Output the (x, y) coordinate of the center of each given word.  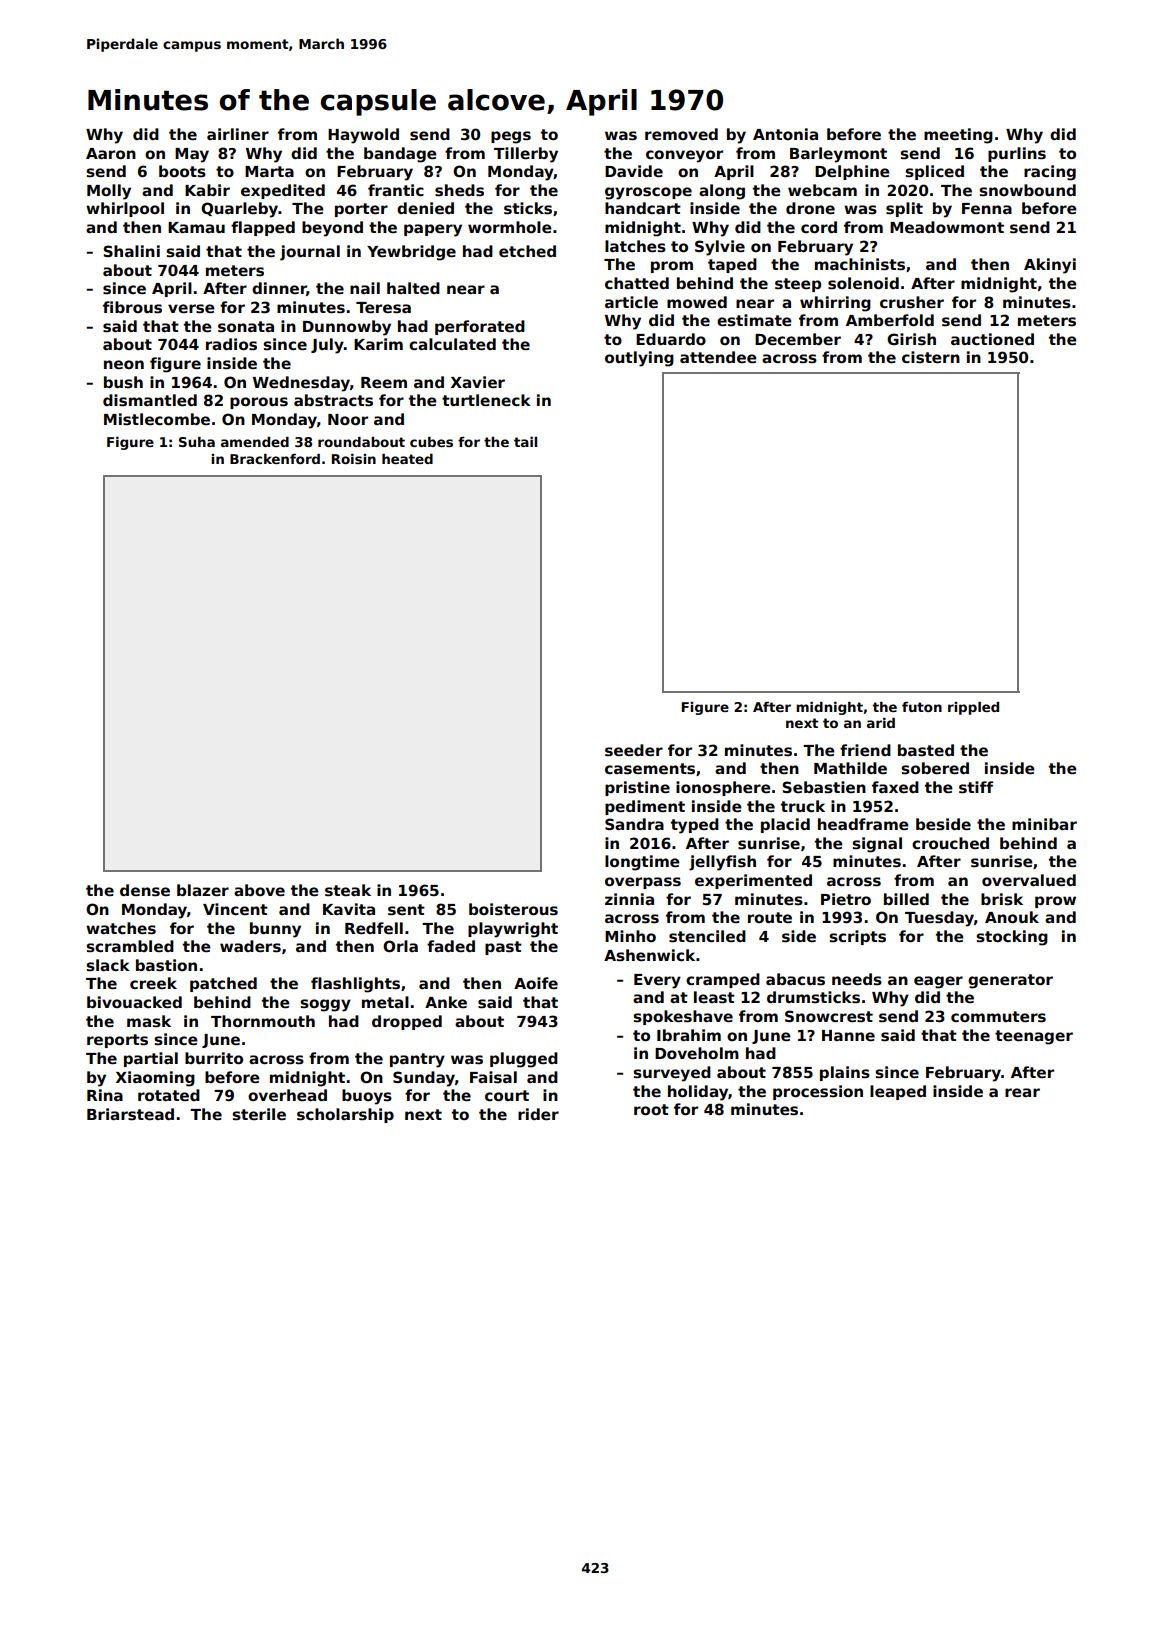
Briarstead (130, 1114)
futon (922, 707)
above (259, 890)
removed (681, 134)
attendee (718, 357)
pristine (637, 788)
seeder (634, 750)
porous (259, 403)
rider (538, 1114)
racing (1050, 173)
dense (145, 890)
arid (881, 723)
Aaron (111, 153)
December (798, 339)
